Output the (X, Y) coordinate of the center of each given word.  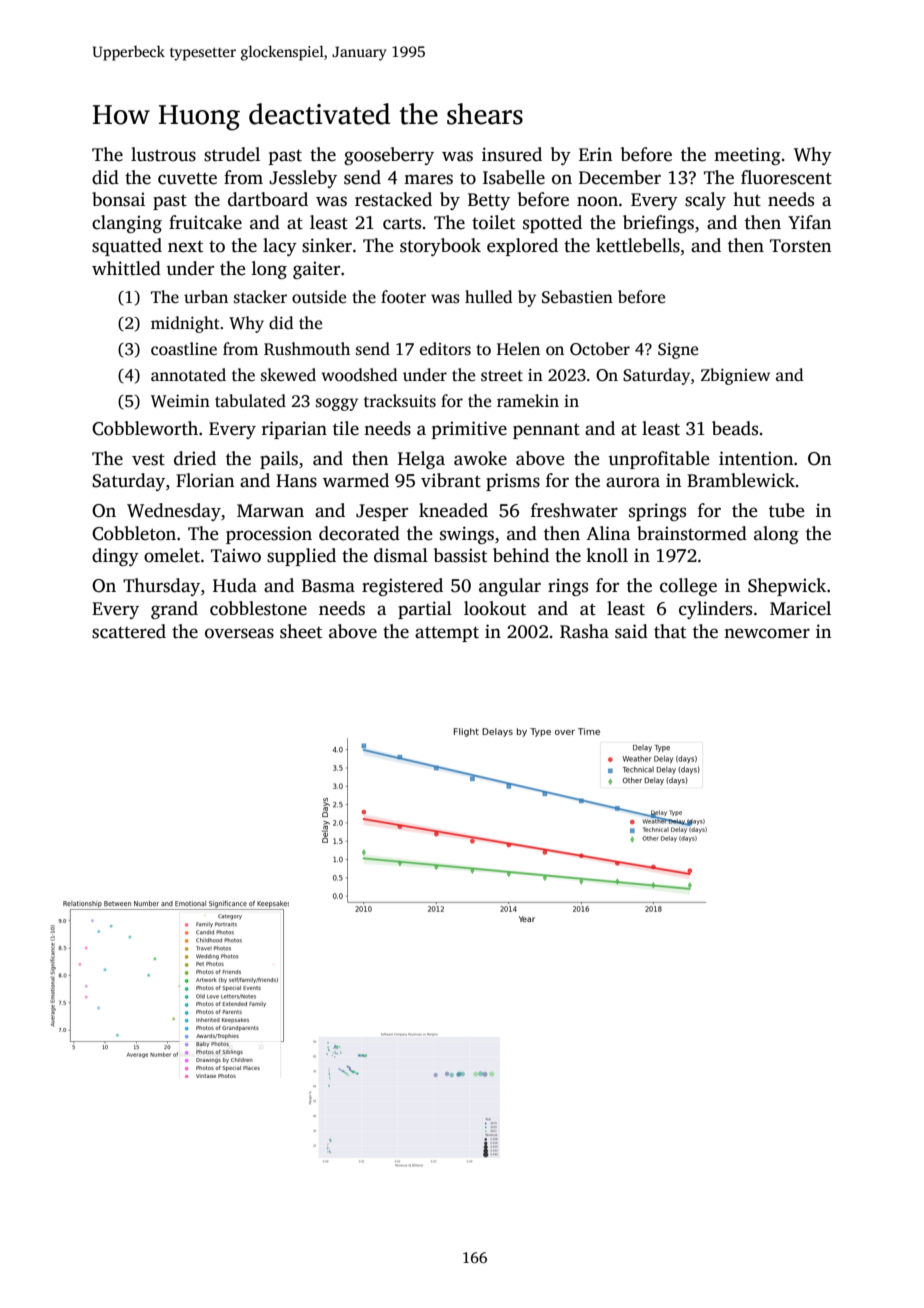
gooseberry (389, 156)
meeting (747, 156)
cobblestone (258, 608)
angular (510, 587)
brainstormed (692, 533)
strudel (232, 154)
